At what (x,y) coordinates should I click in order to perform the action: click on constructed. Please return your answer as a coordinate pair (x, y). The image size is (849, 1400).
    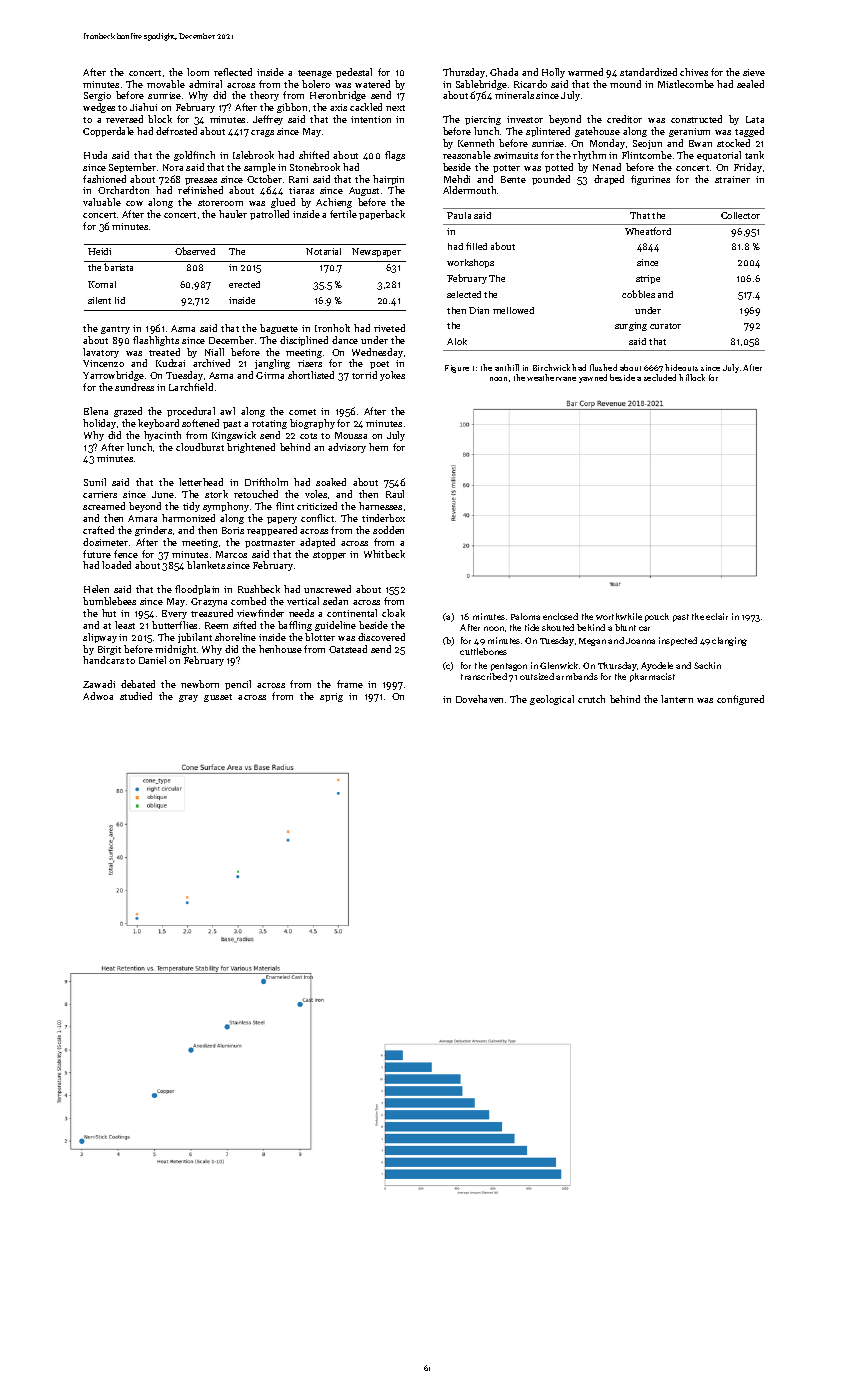
    Looking at the image, I should click on (696, 119).
